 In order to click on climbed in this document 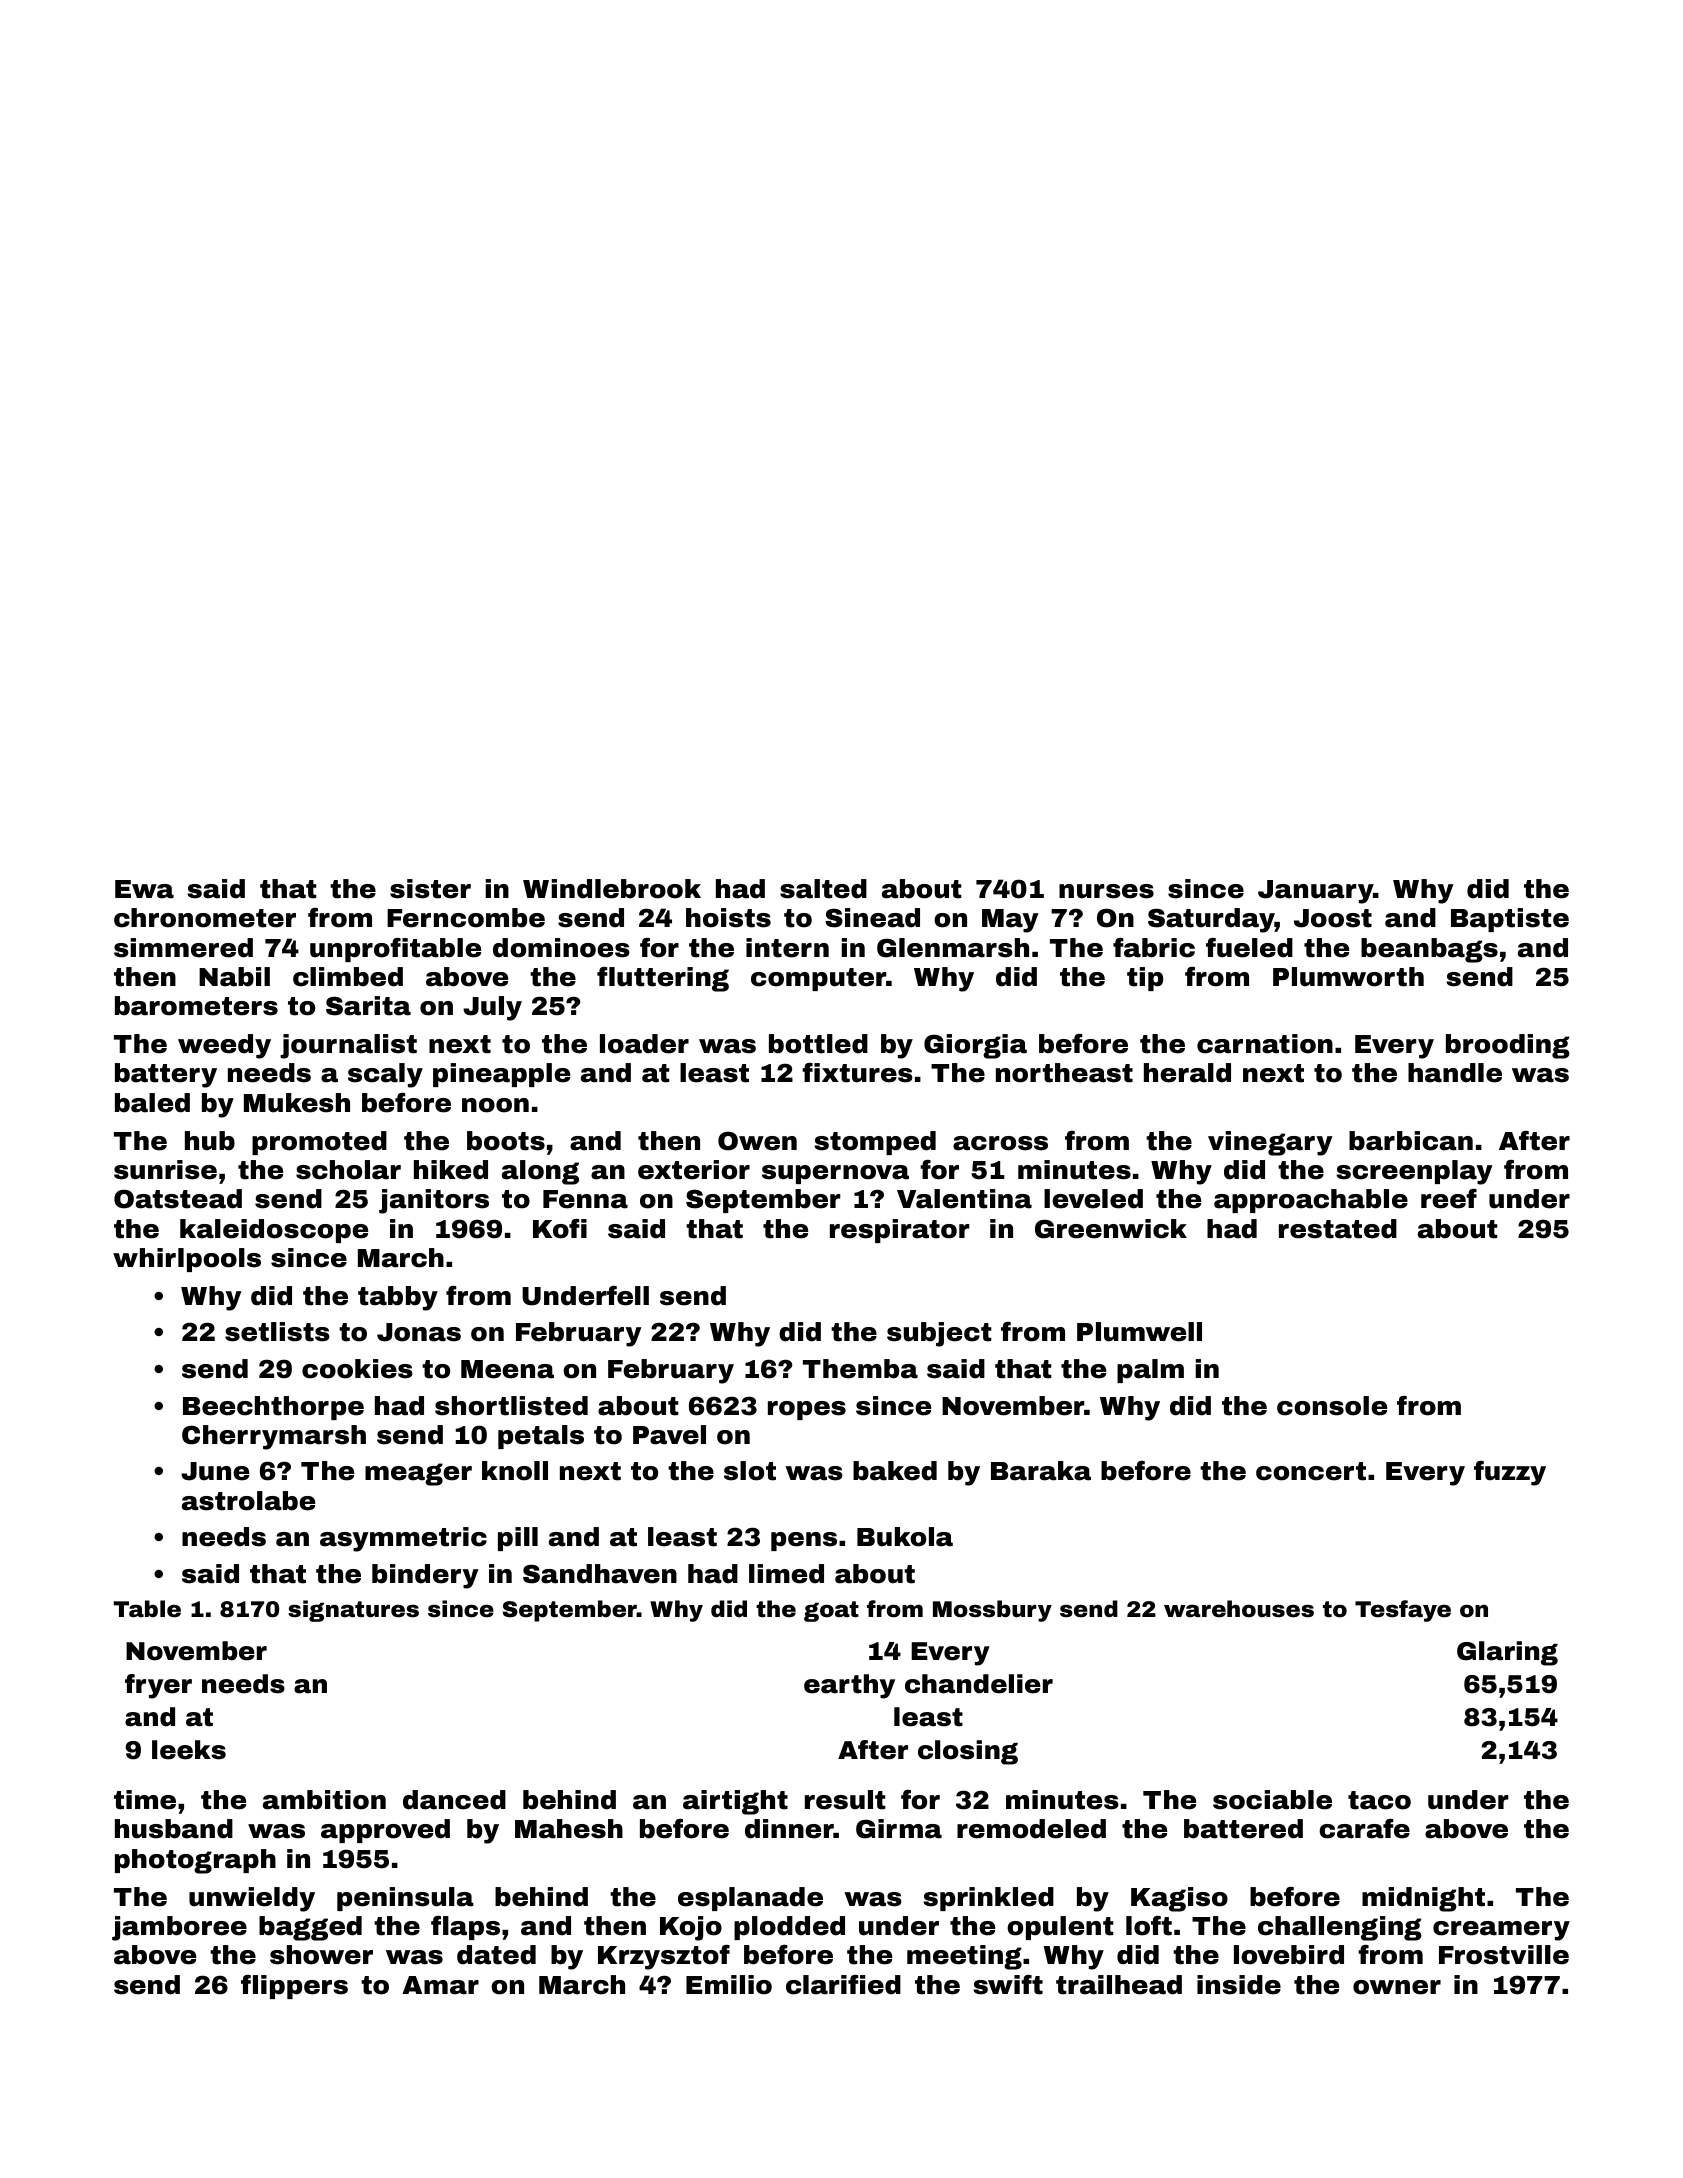, I will do `click(348, 977)`.
